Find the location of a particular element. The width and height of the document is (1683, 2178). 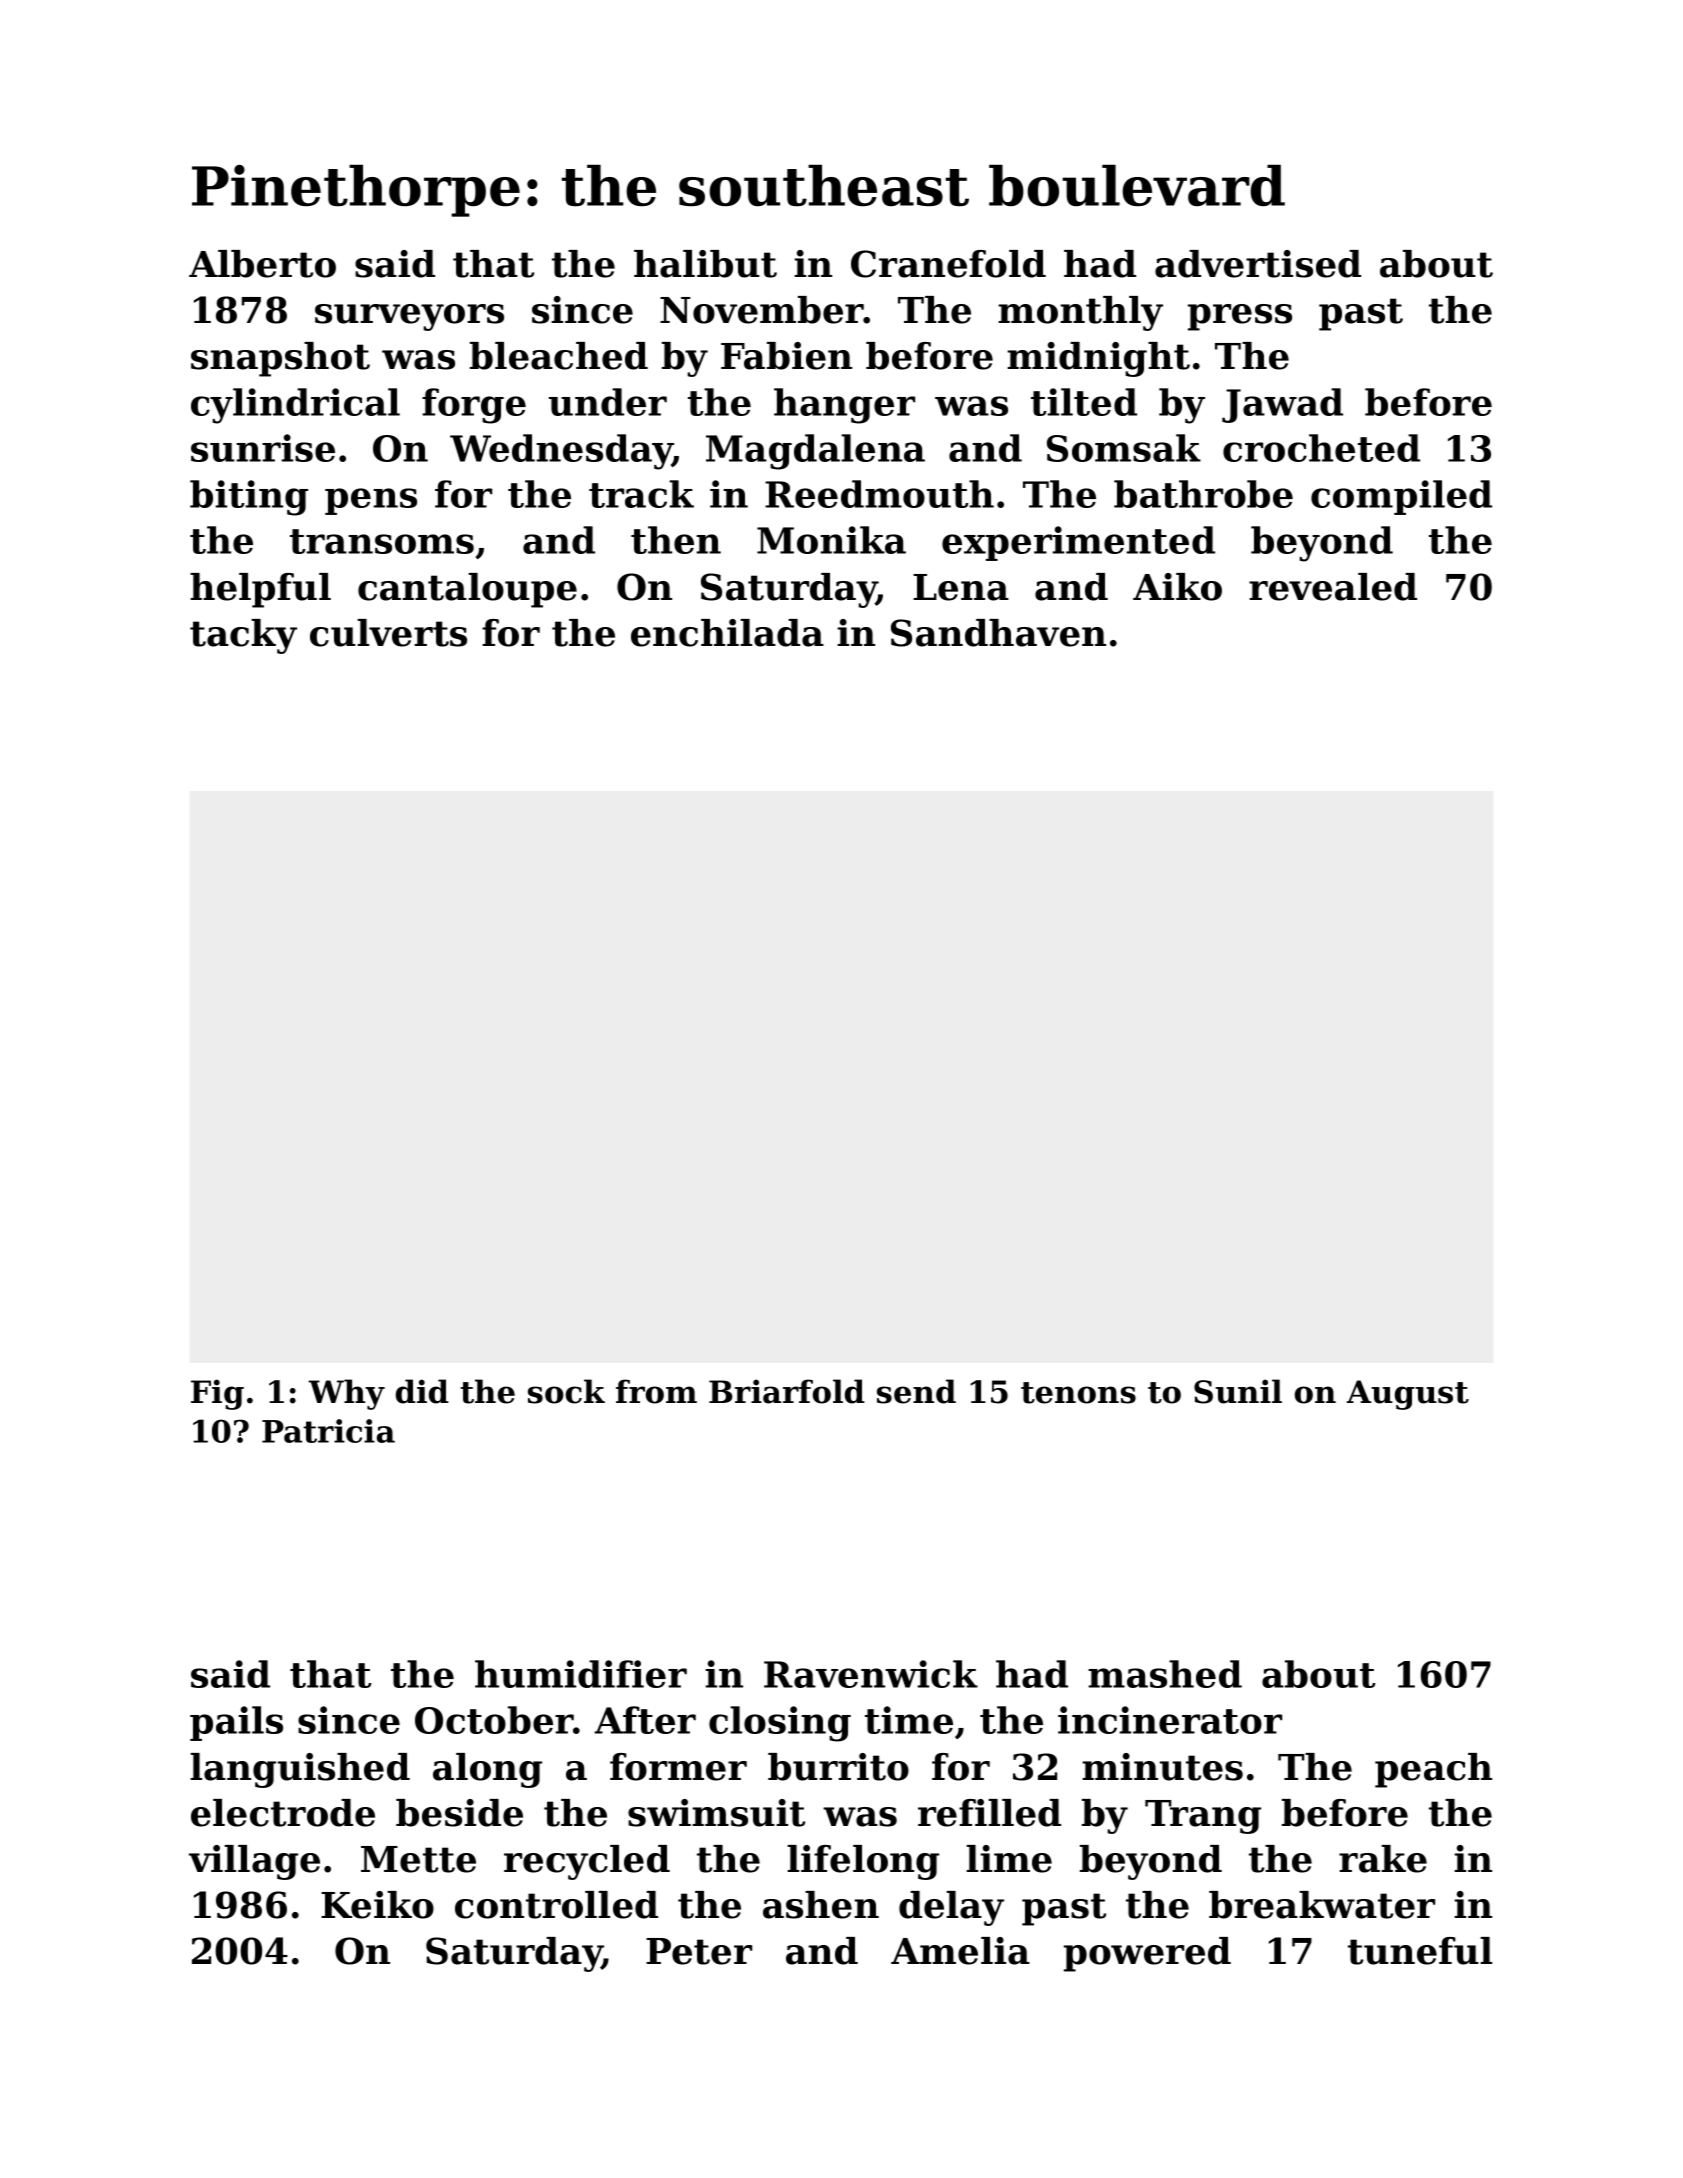

enchilada is located at coordinates (727, 633).
